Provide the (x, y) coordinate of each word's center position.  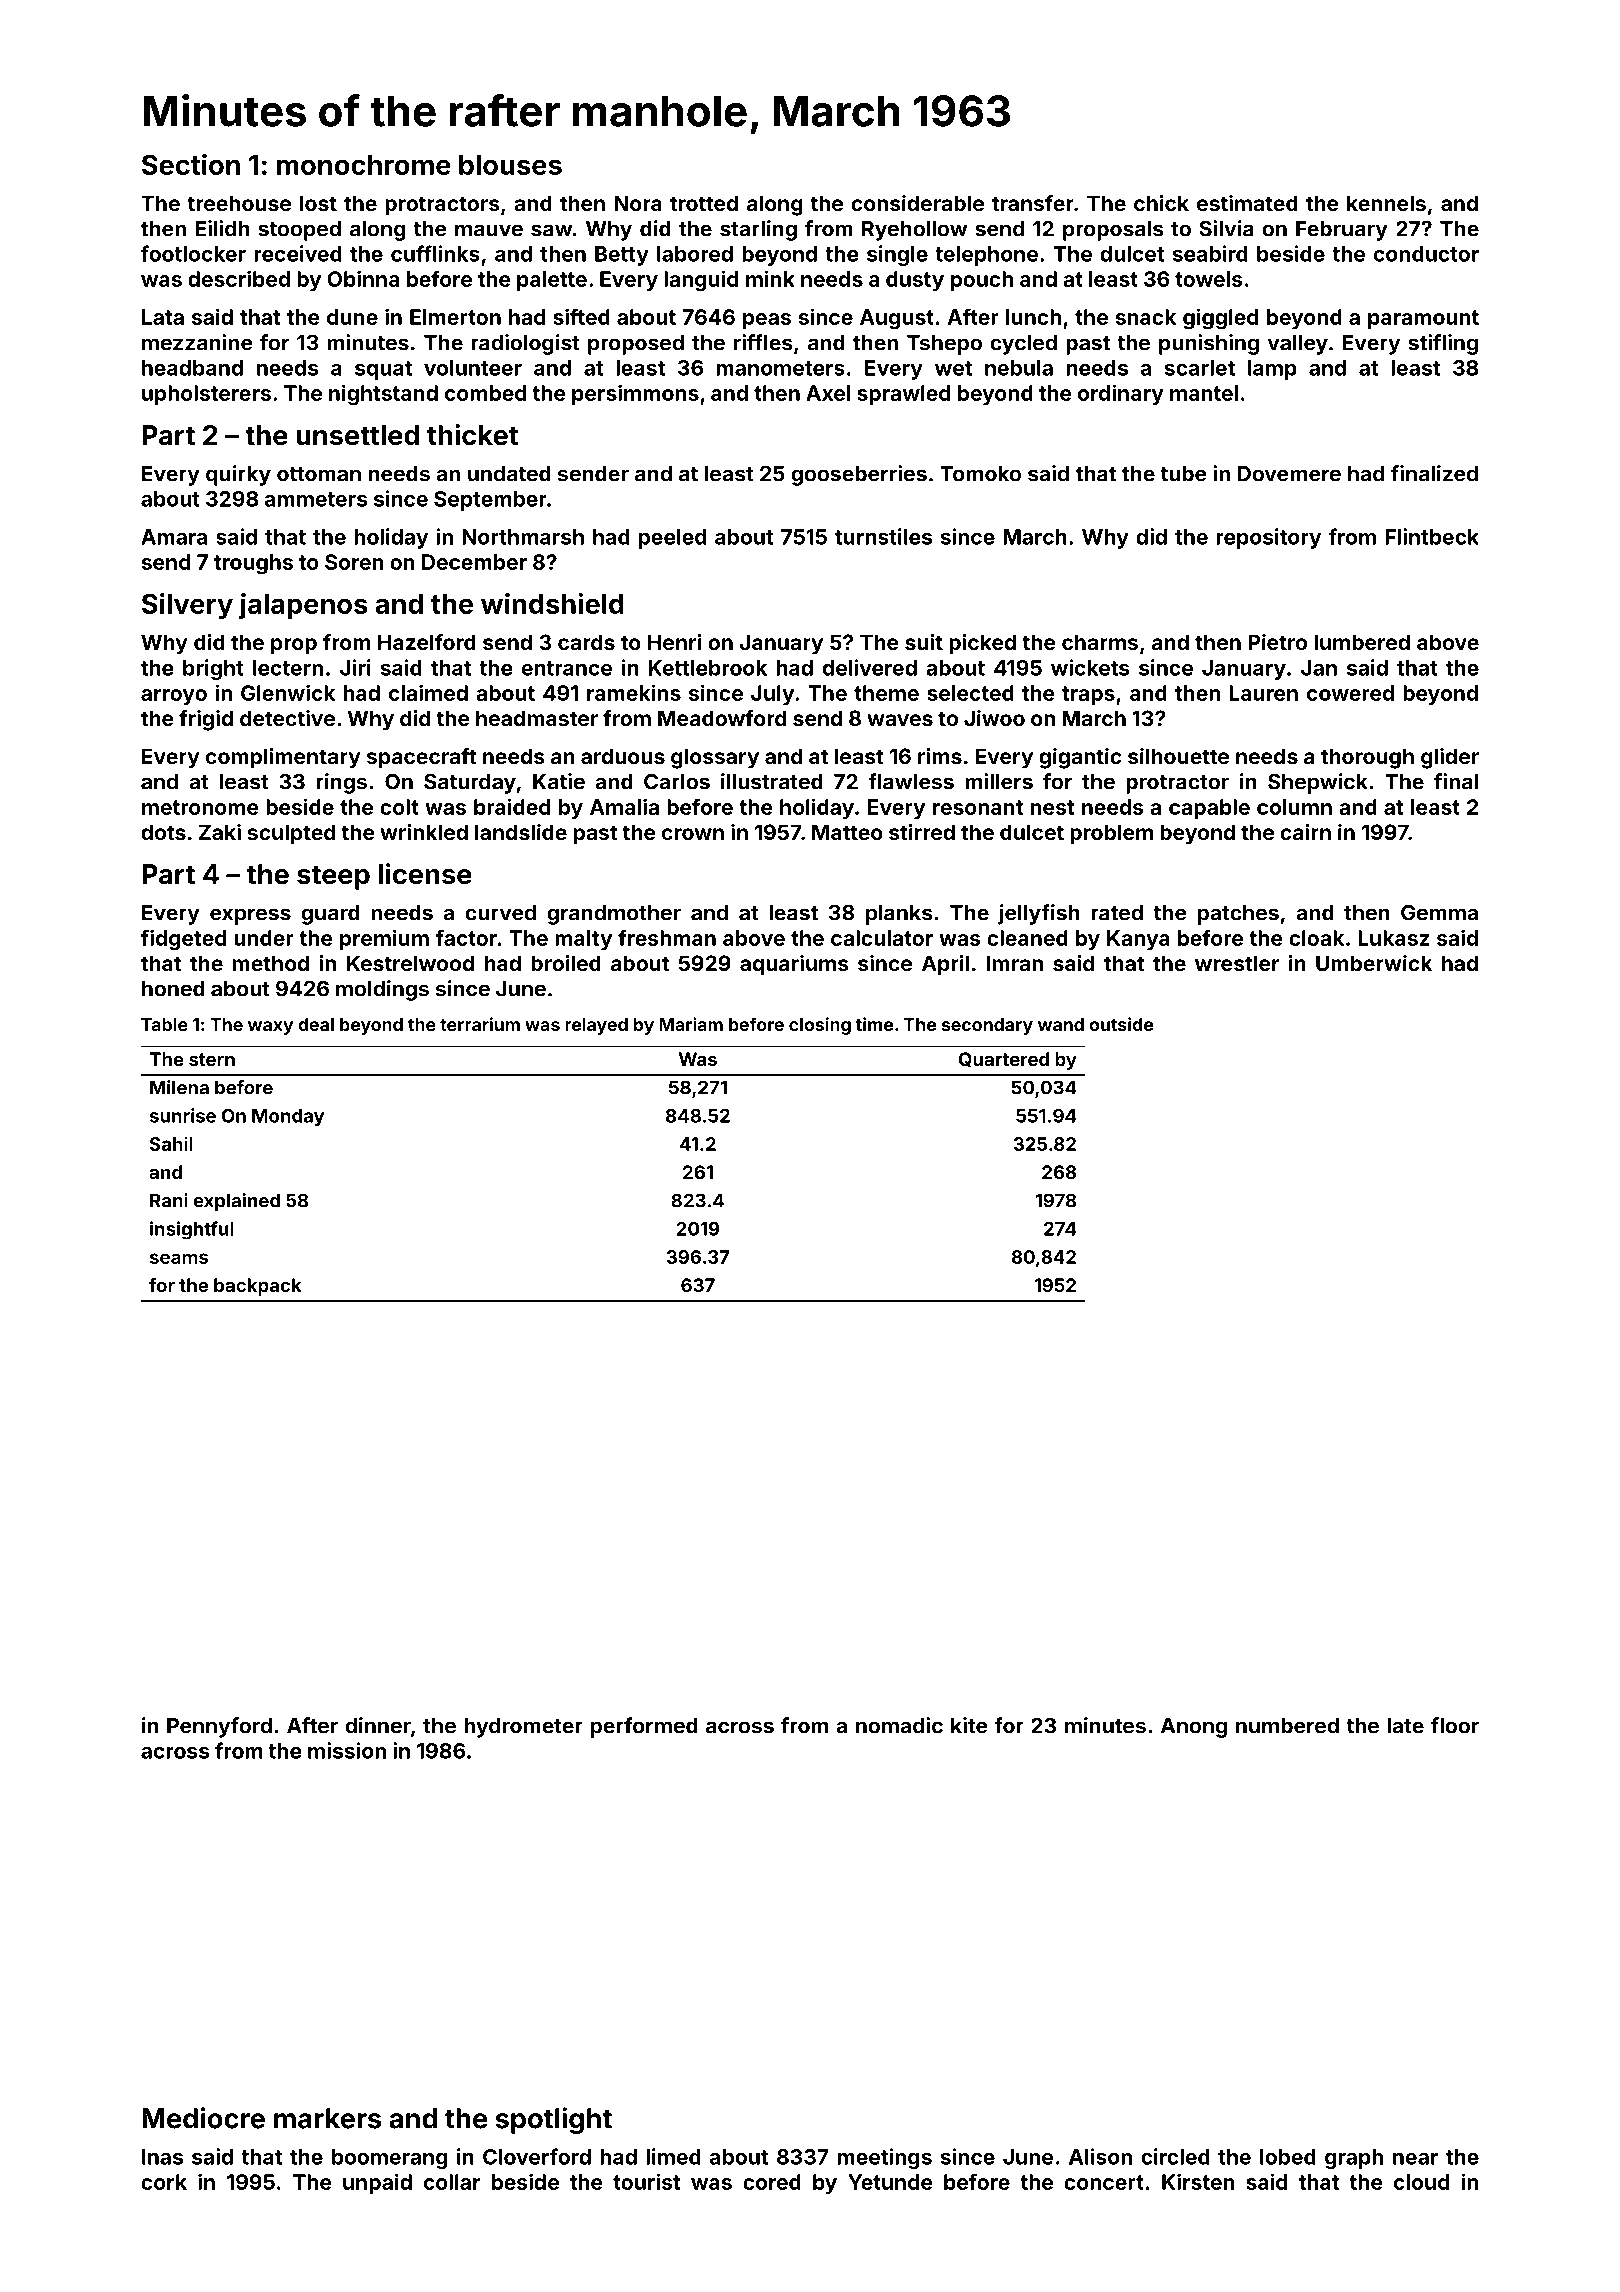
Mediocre (203, 2118)
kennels (1386, 203)
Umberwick (1374, 963)
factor (466, 937)
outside (1121, 1024)
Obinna (363, 278)
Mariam (691, 1024)
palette (552, 281)
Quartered (1004, 1059)
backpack (258, 1287)
